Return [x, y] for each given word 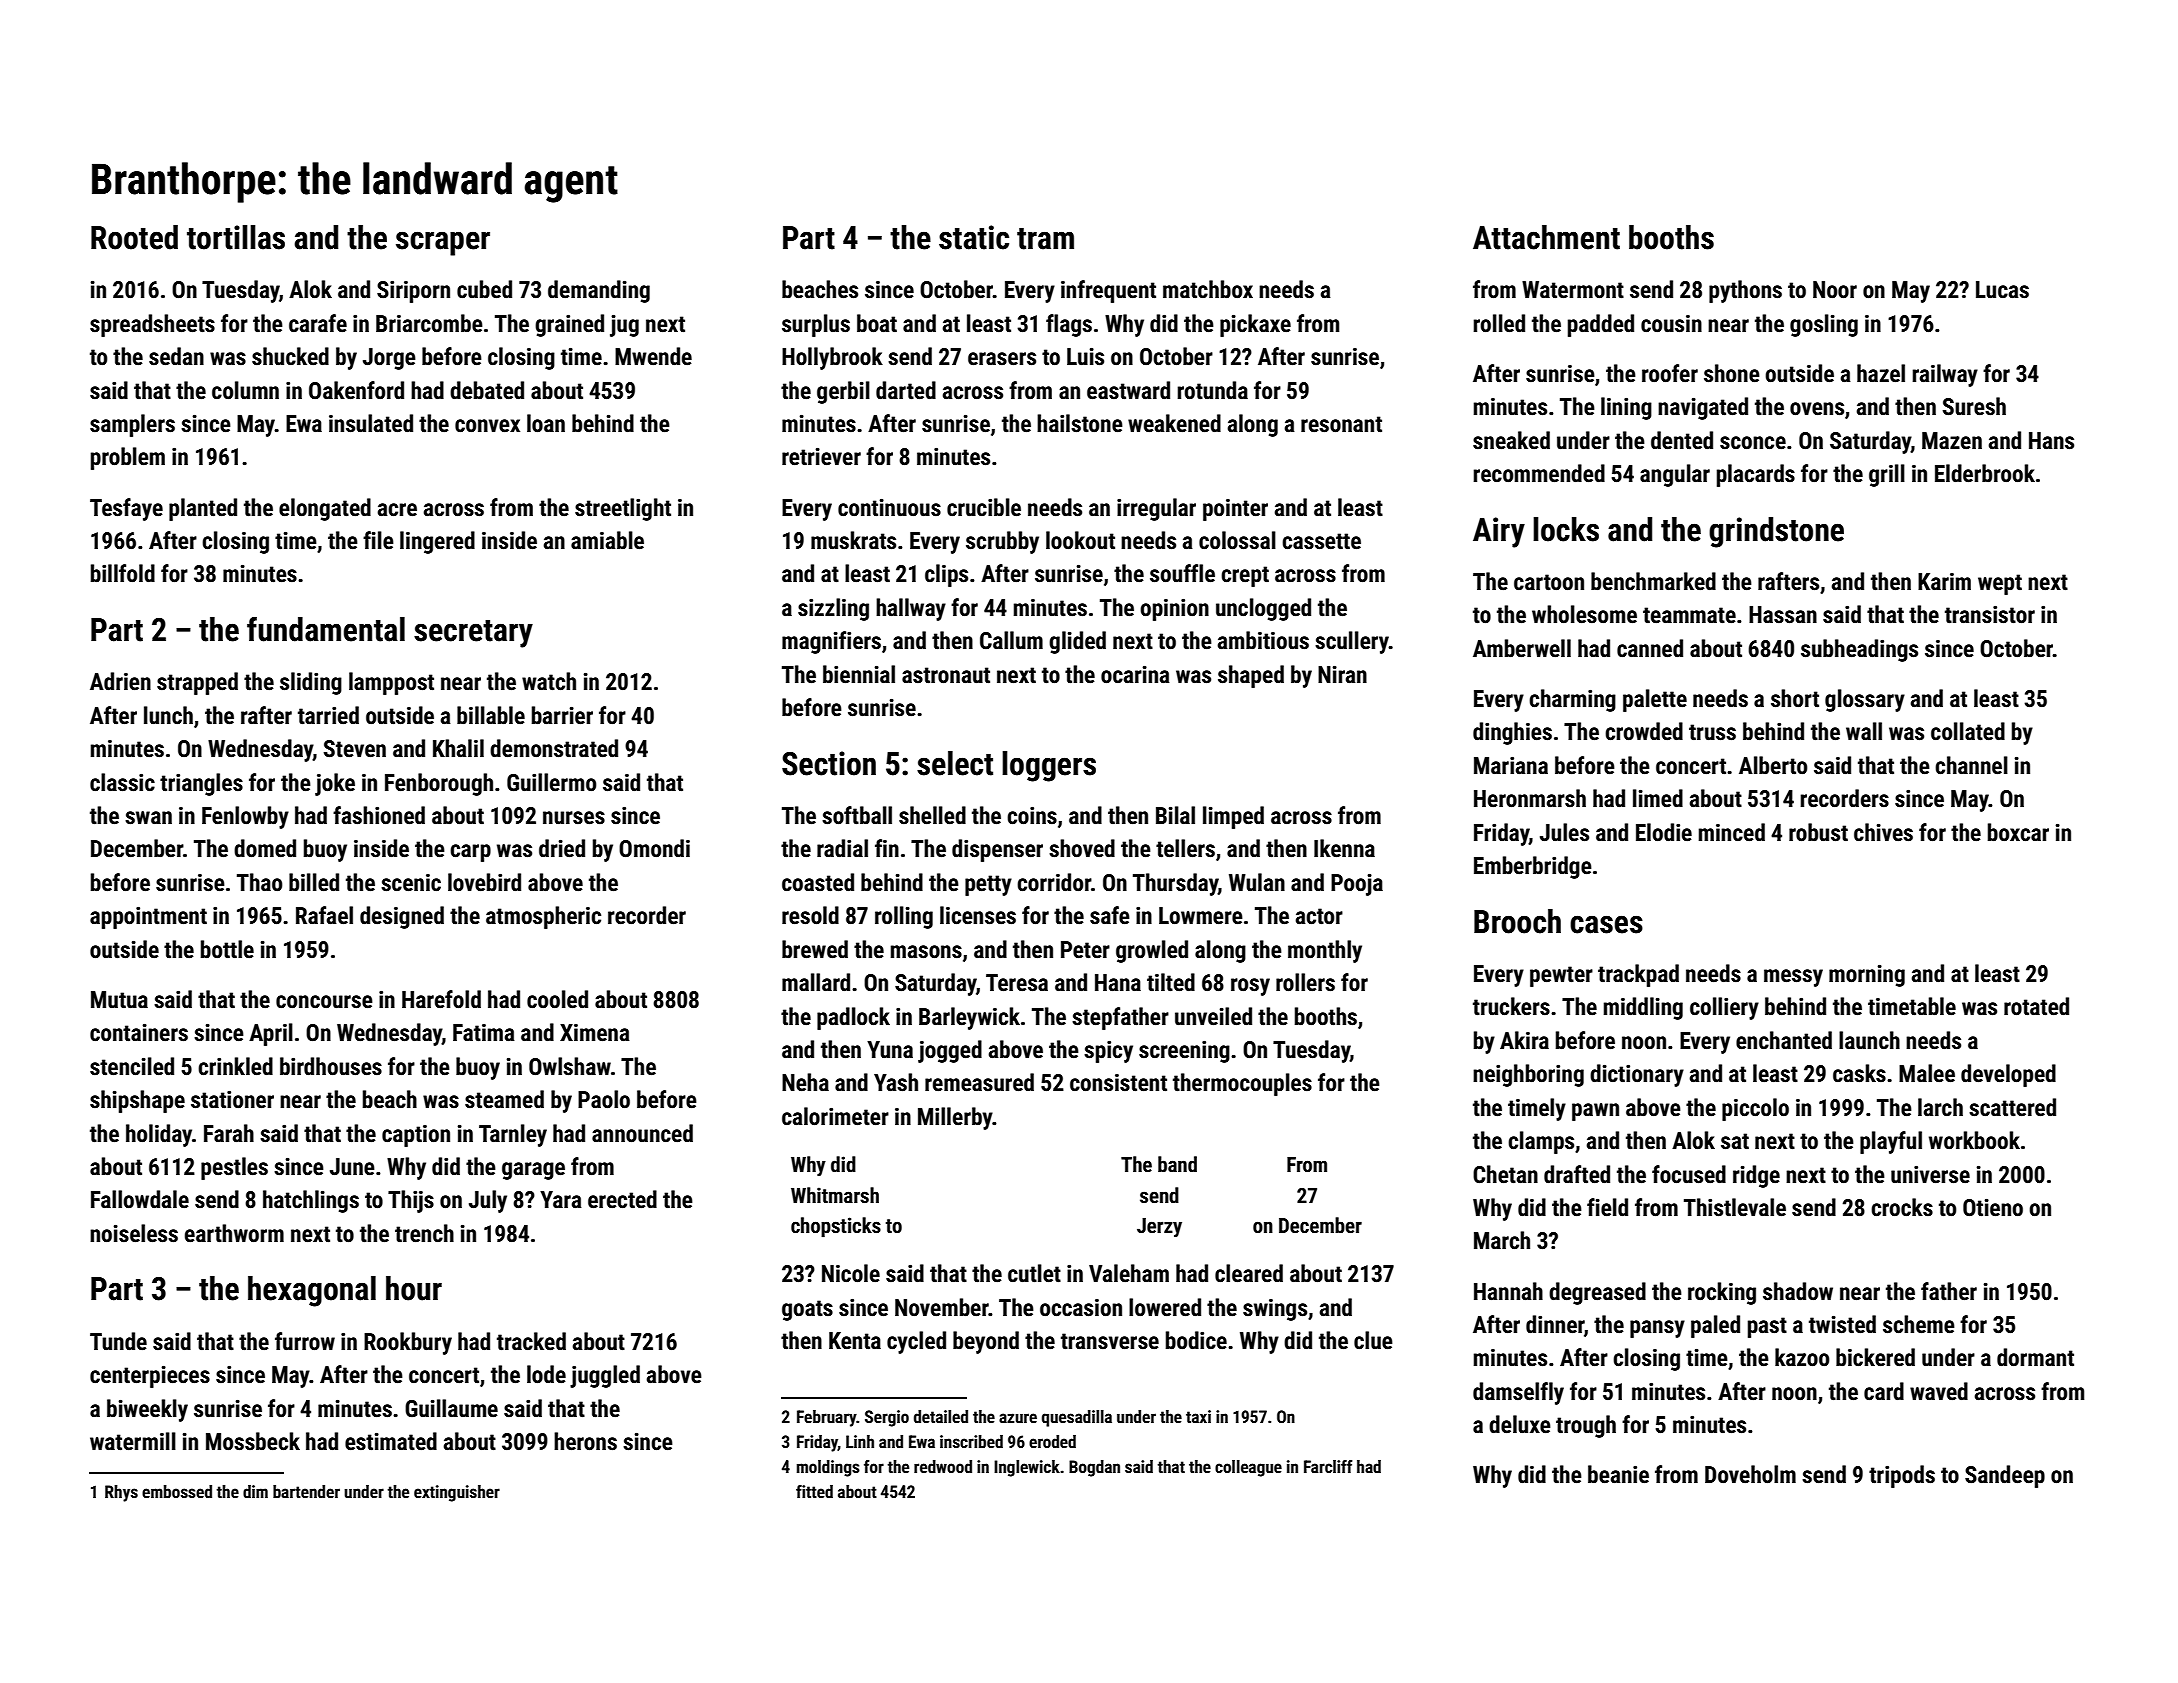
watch [549, 681]
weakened [1174, 423]
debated [487, 390]
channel [1971, 765]
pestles [234, 1168]
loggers [1049, 766]
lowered [1165, 1307]
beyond [986, 1342]
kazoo [1802, 1357]
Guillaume [451, 1408]
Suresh [1974, 406]
